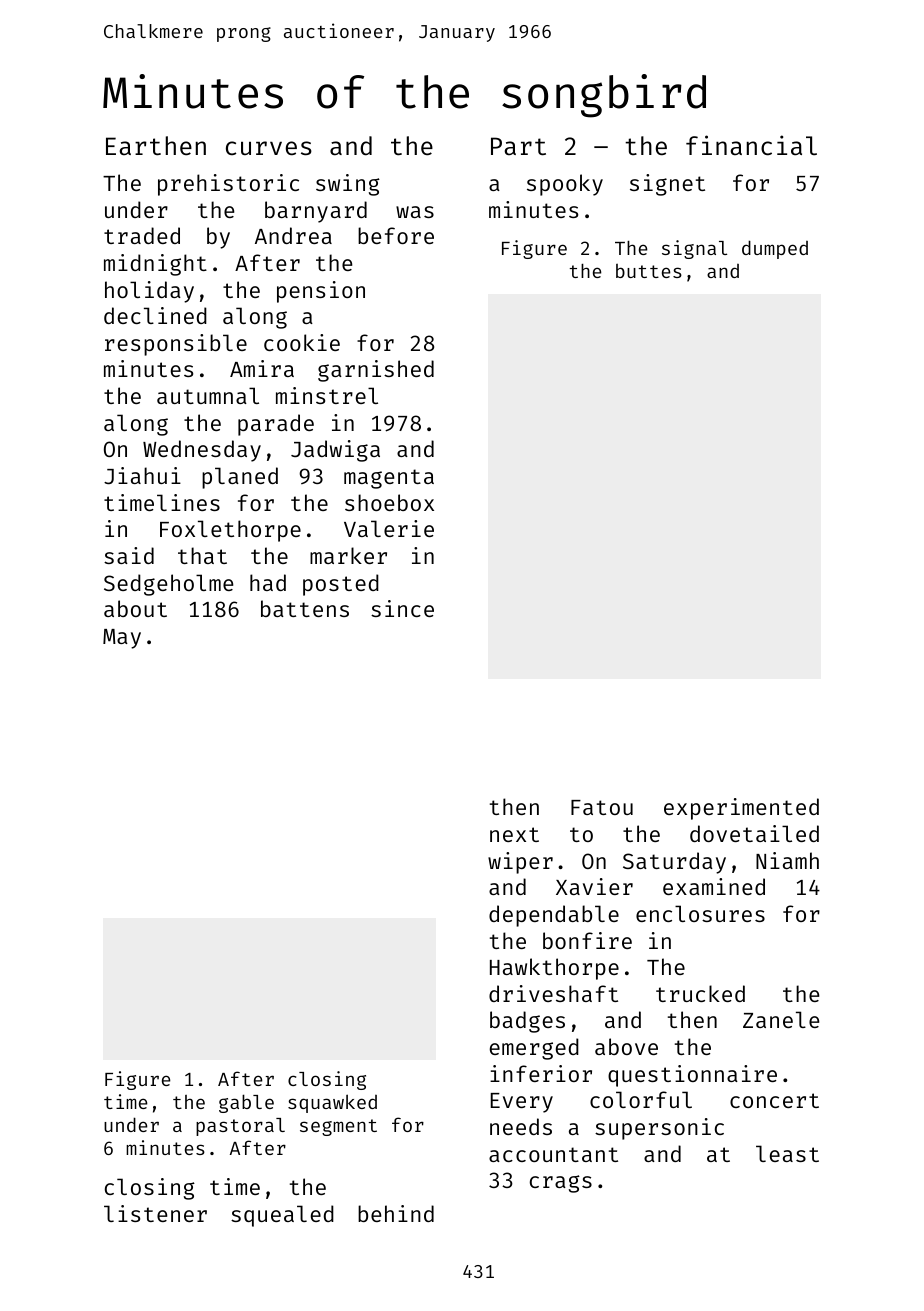  What do you see at coordinates (228, 185) in the document?
I see `prehistoric` at bounding box center [228, 185].
